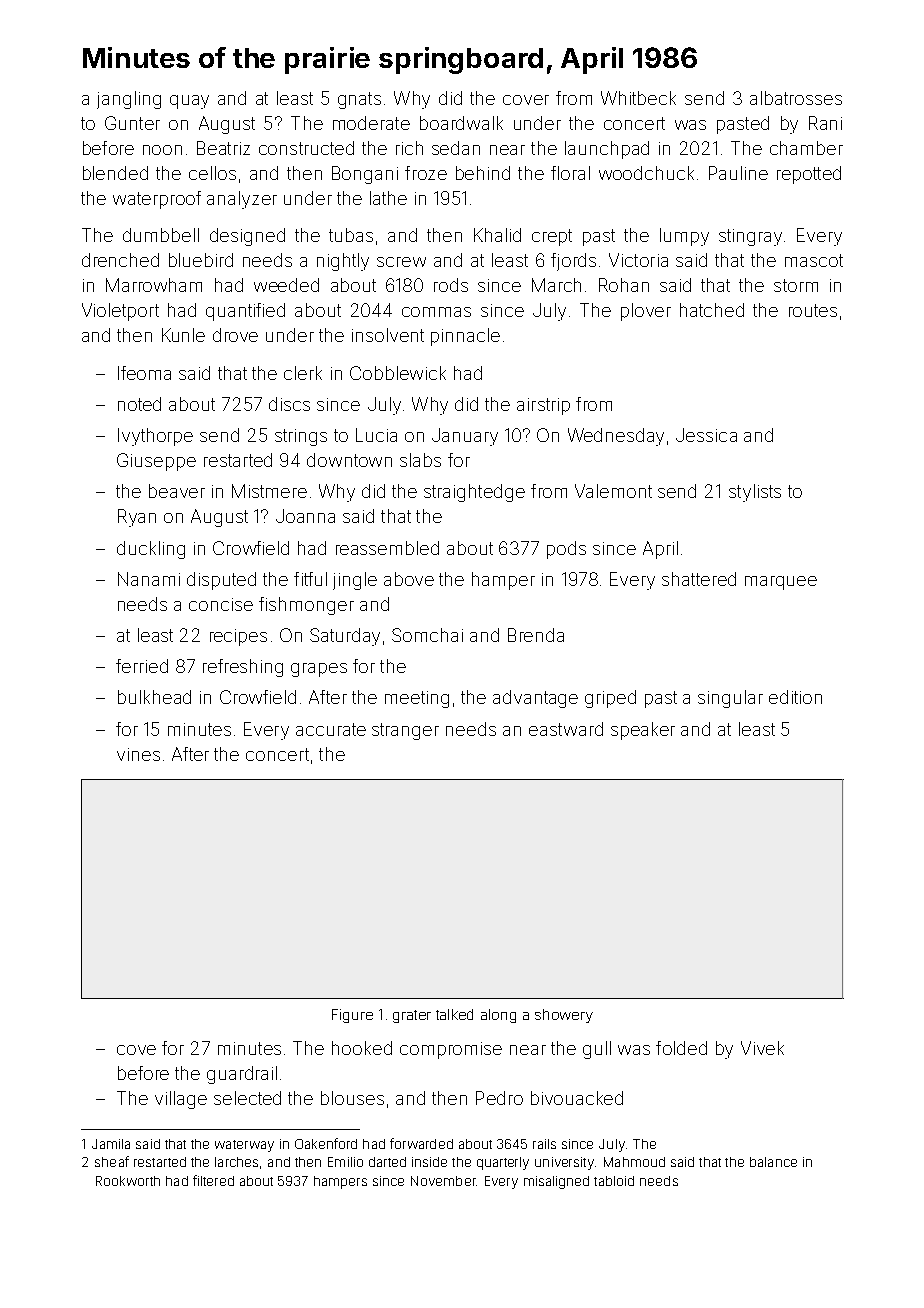  I want to click on mascot, so click(814, 260).
